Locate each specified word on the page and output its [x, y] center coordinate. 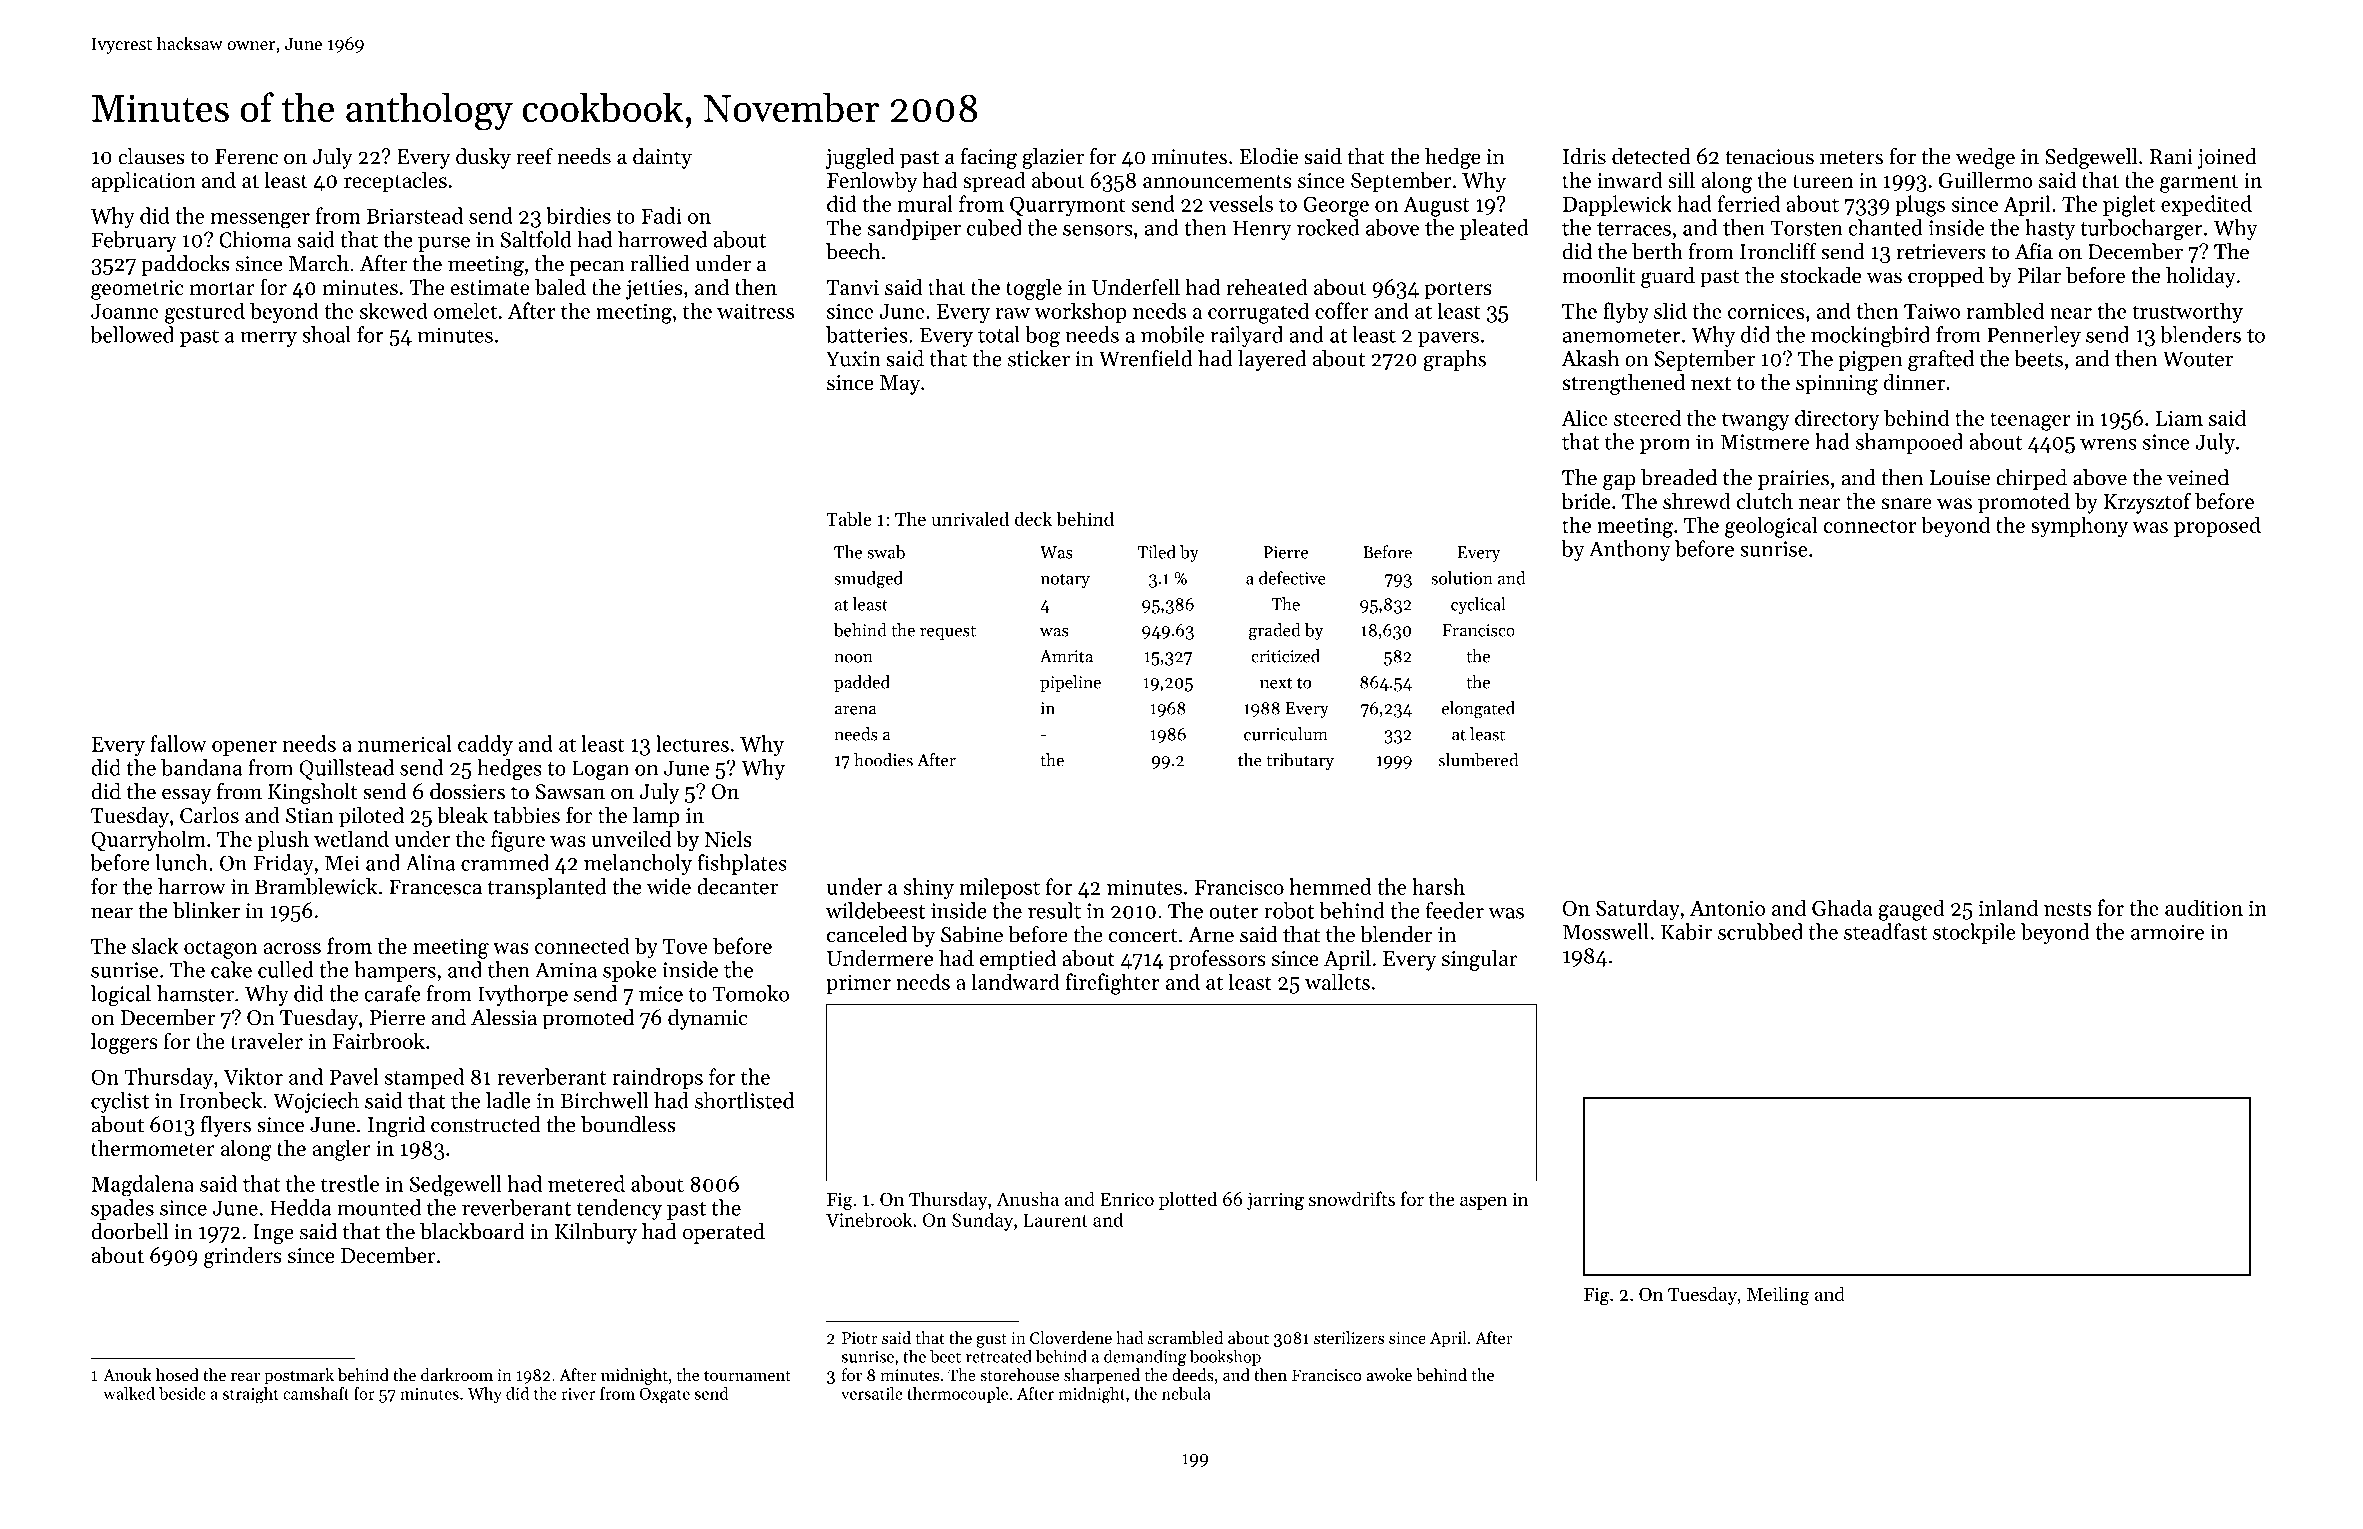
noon [853, 658]
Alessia [504, 1017]
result [1054, 910]
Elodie [1269, 156]
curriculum [1286, 734]
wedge [1985, 158]
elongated [1478, 710]
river [578, 1394]
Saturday [1638, 910]
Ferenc [246, 157]
